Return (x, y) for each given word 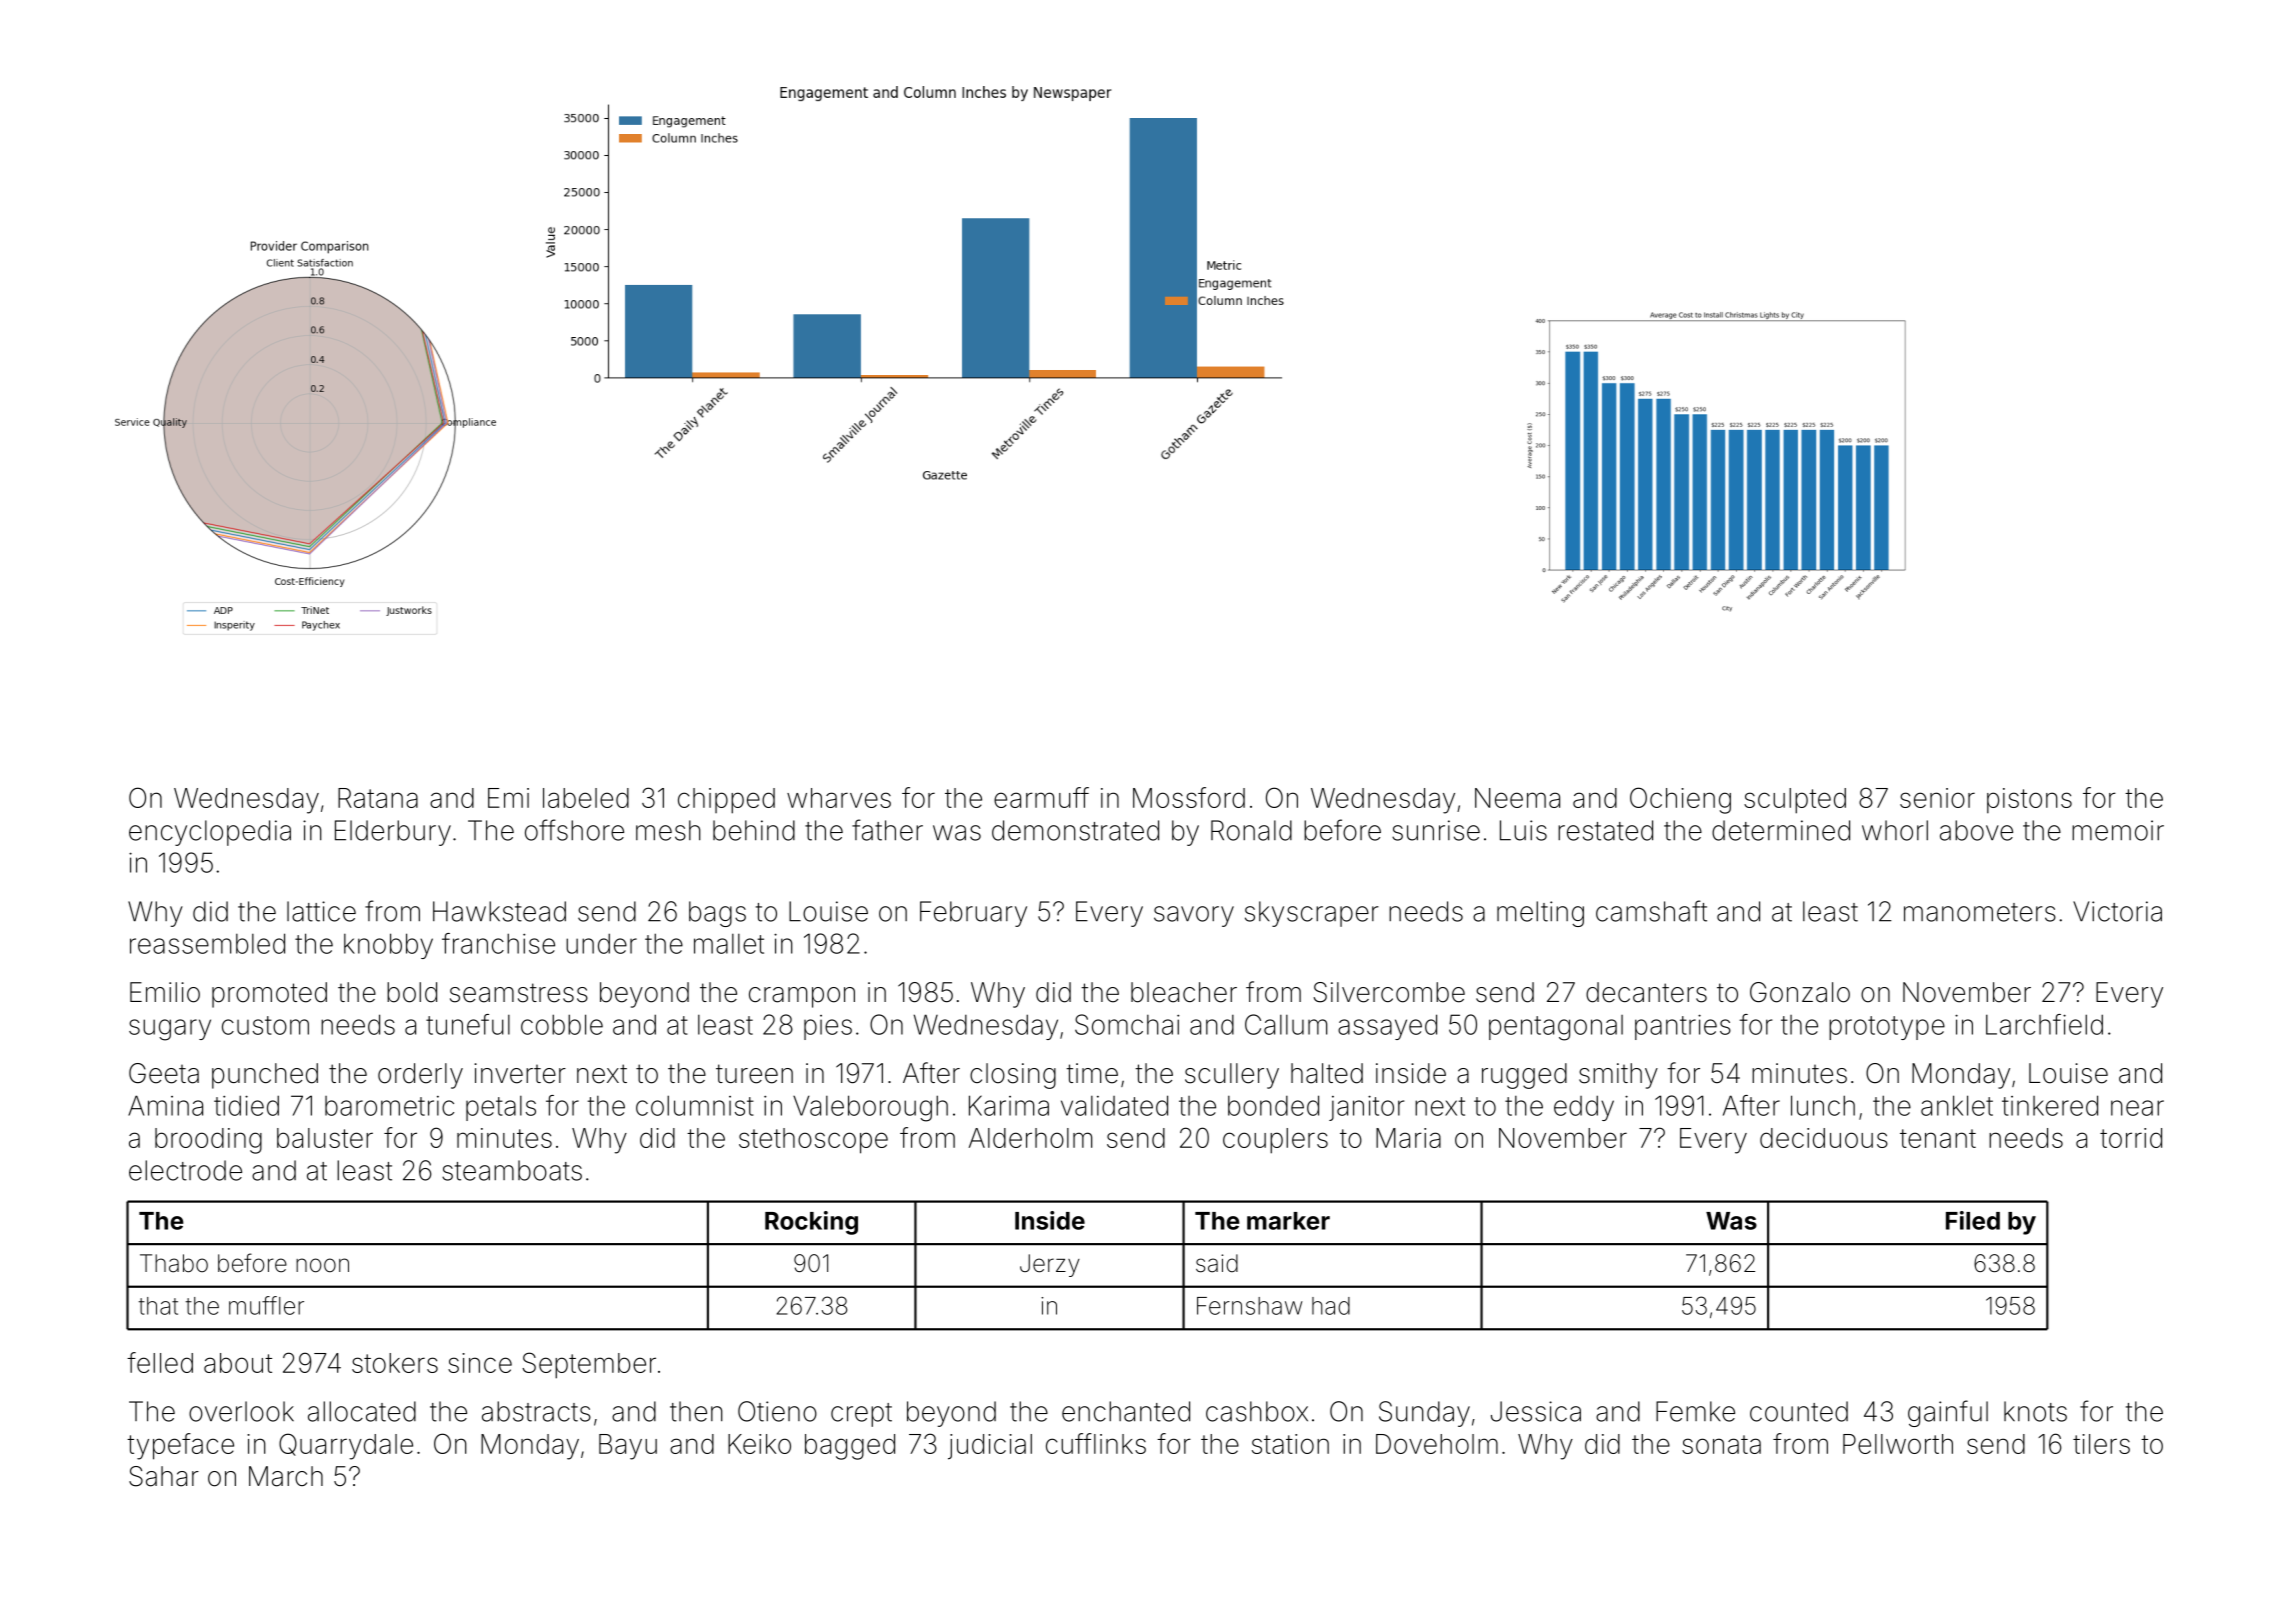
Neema (1517, 798)
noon (322, 1265)
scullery (1232, 1076)
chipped (726, 801)
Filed (1973, 1220)
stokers (395, 1363)
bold (412, 992)
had (1331, 1306)
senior (1937, 798)
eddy (1584, 1108)
